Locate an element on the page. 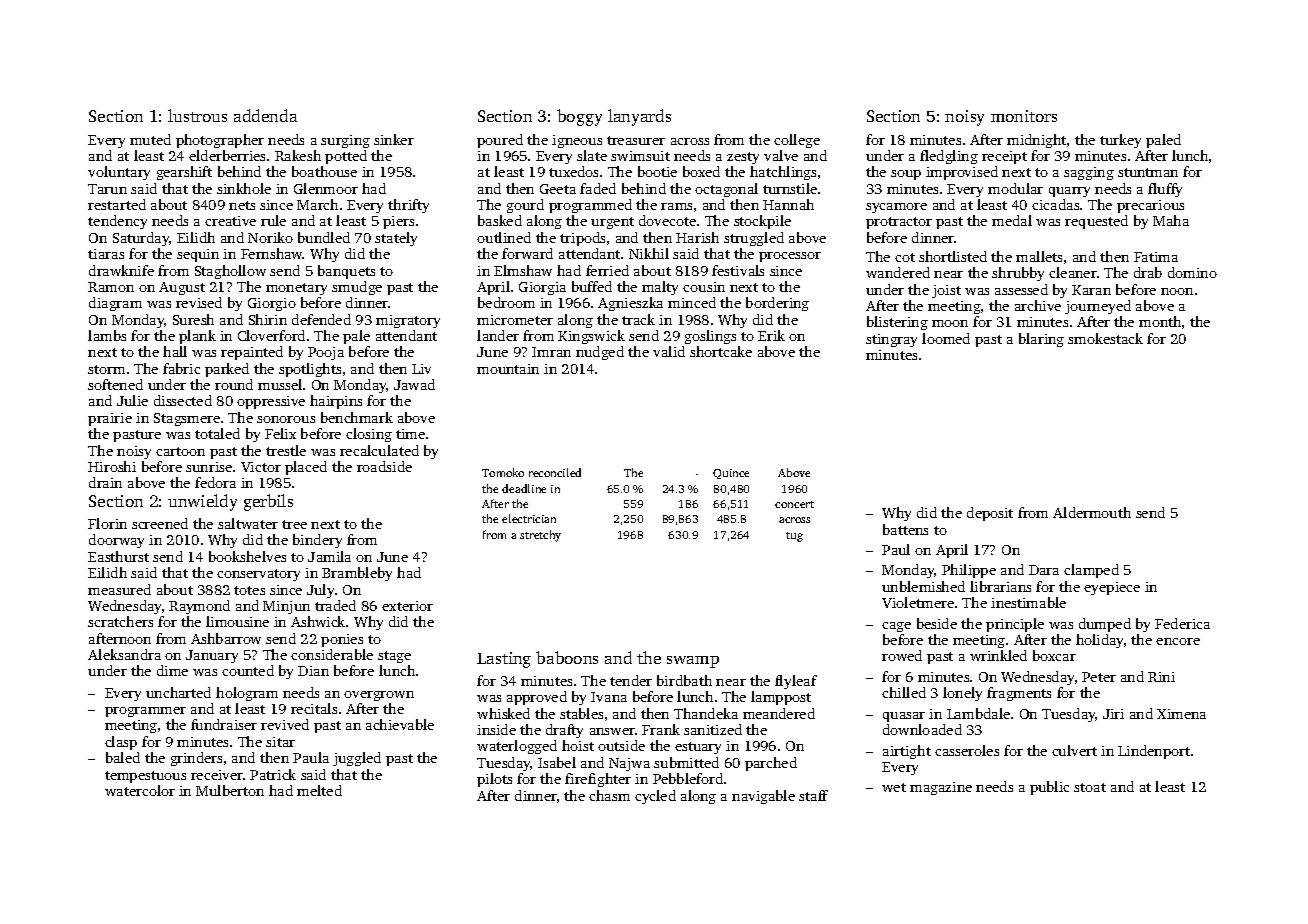 Image resolution: width=1308 pixels, height=924 pixels. Raymond is located at coordinates (199, 607).
